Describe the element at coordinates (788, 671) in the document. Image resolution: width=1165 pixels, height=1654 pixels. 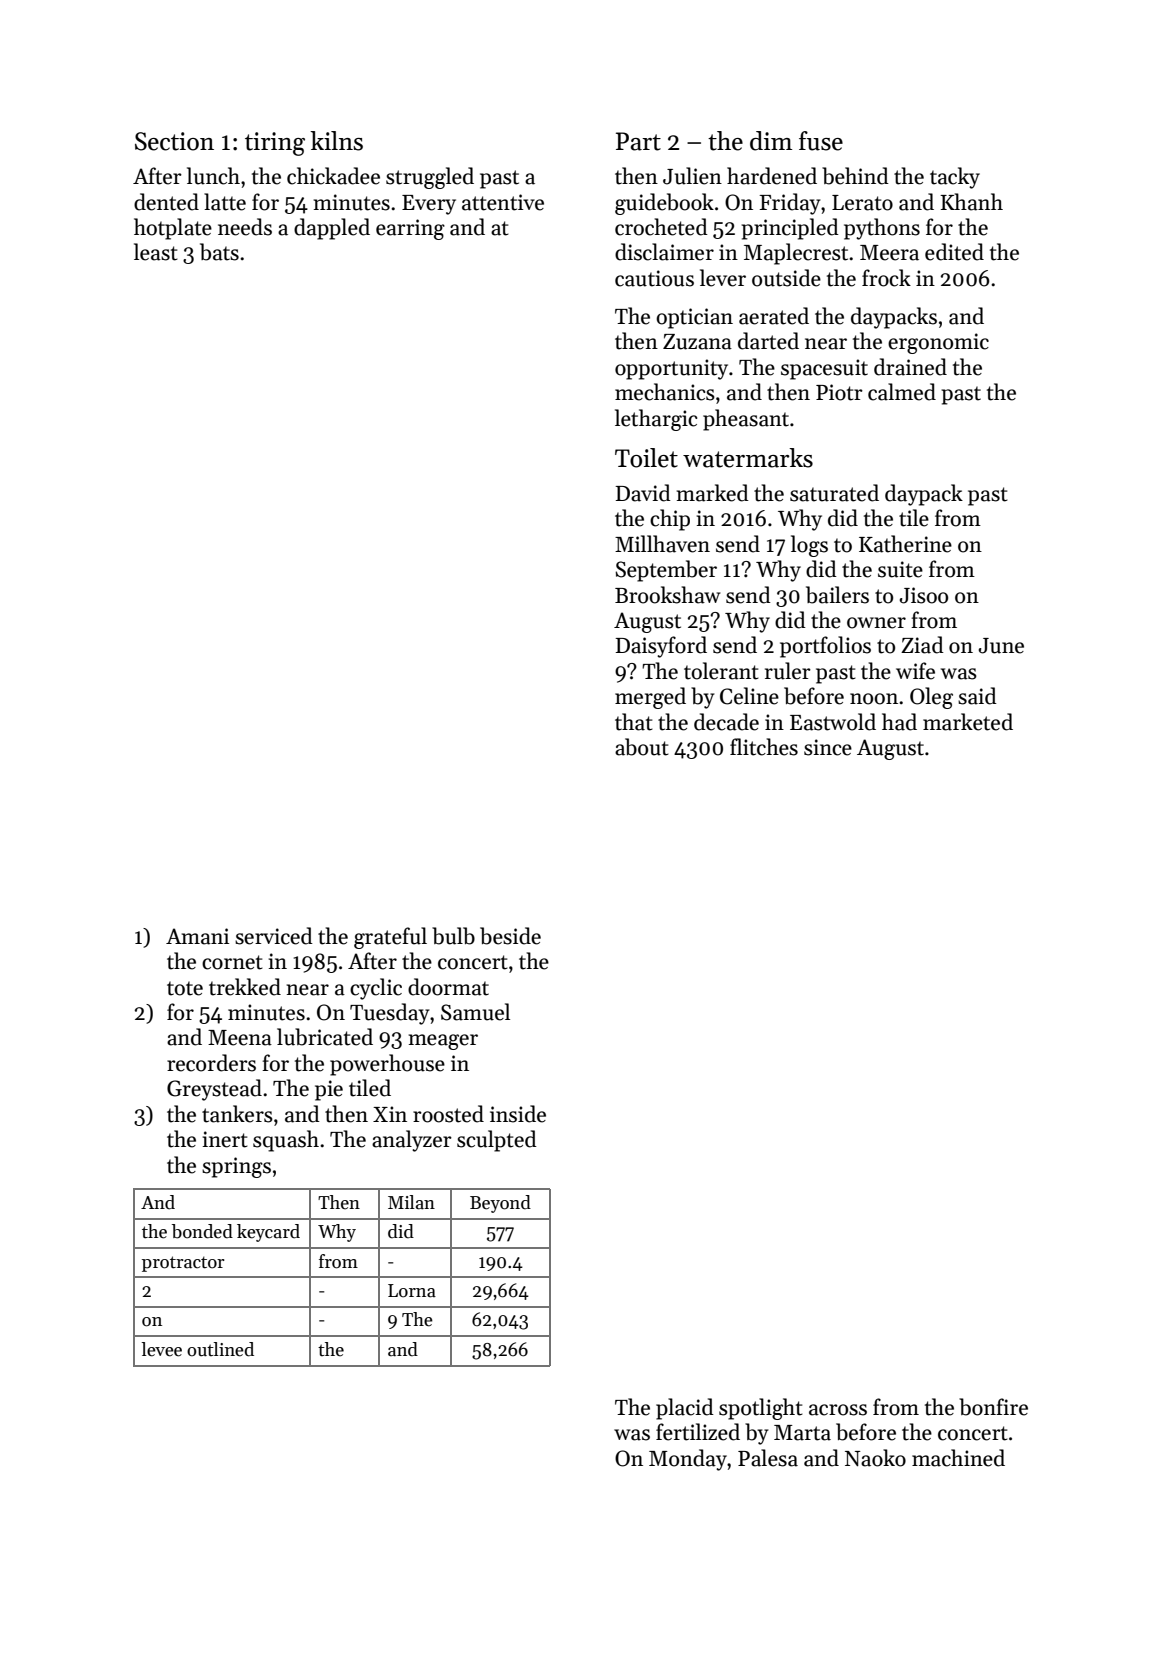
I see `ruler` at that location.
